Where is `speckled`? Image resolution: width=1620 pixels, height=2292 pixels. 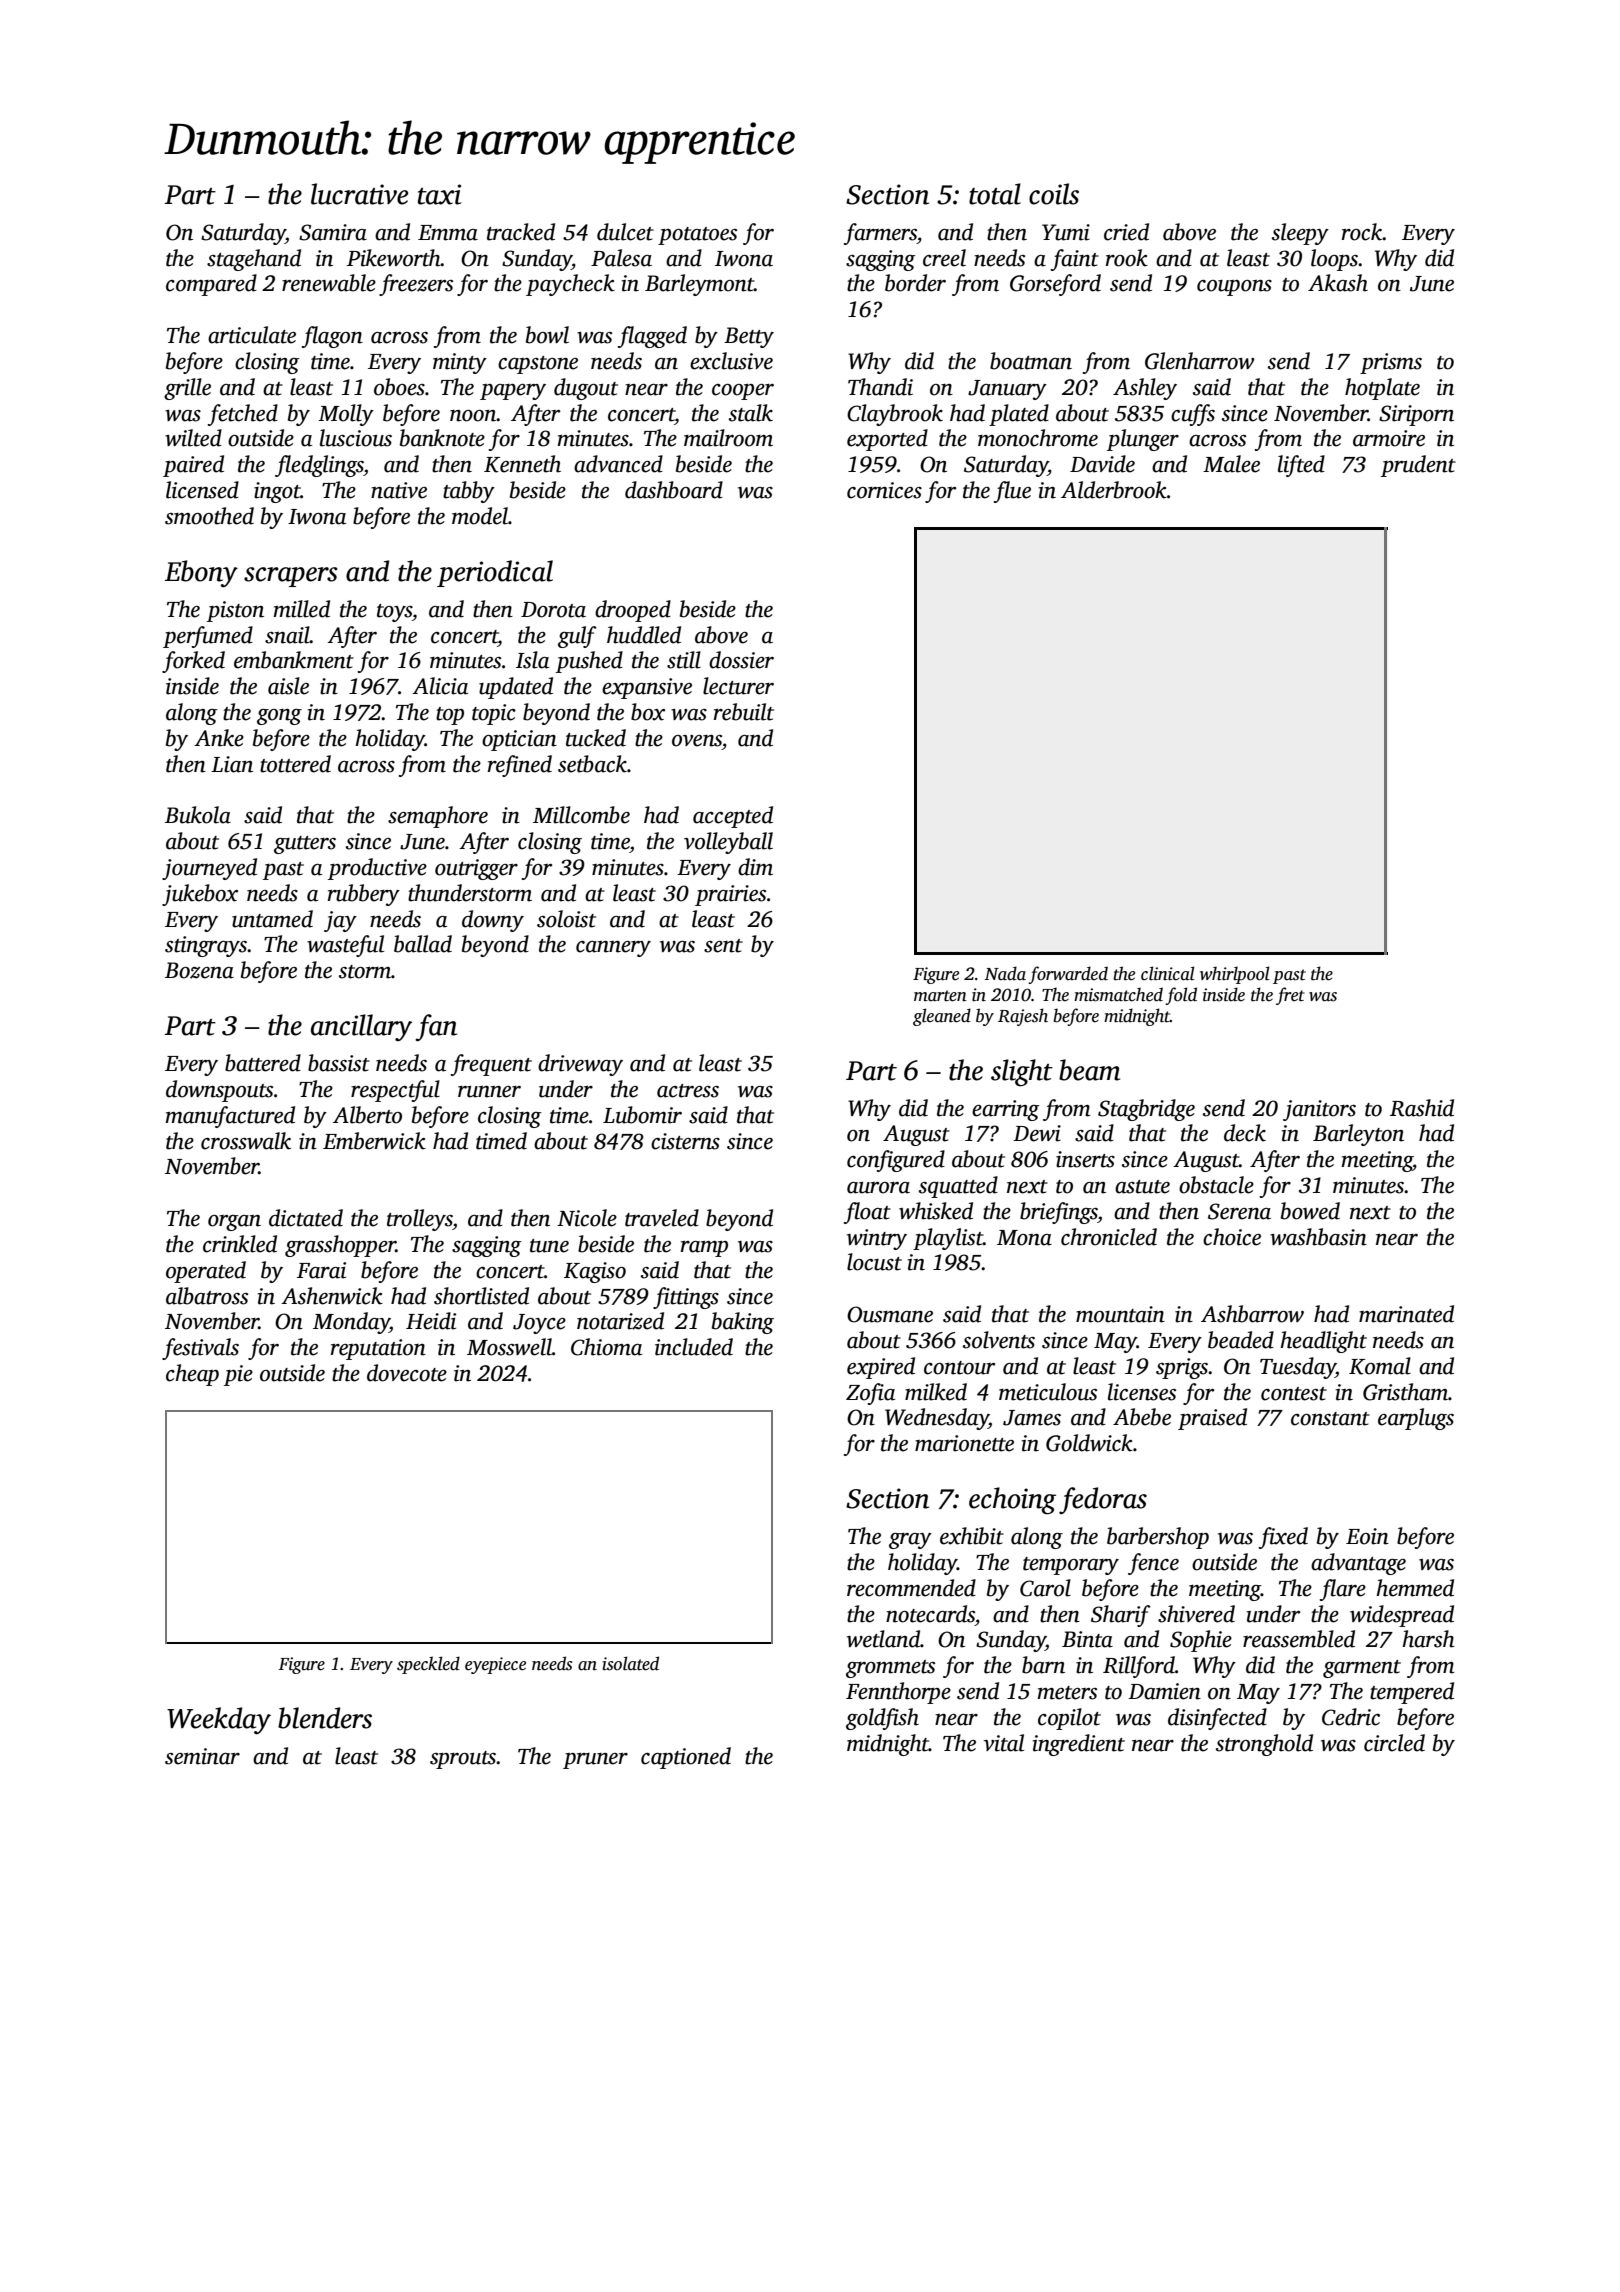 speckled is located at coordinates (428, 1665).
